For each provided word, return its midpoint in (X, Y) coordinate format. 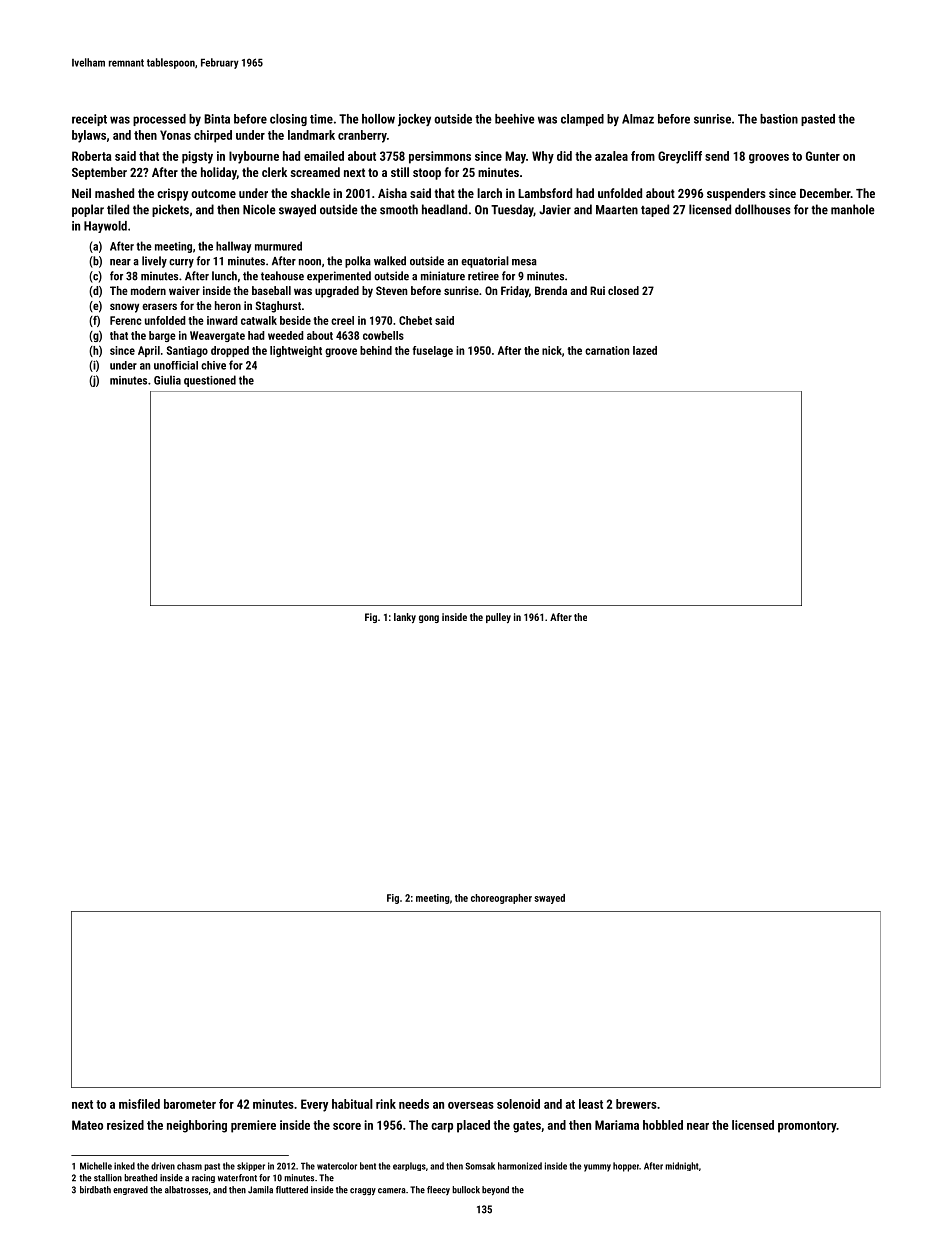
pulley (498, 618)
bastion (779, 119)
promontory (807, 1127)
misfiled (139, 1104)
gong (429, 619)
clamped (582, 120)
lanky (405, 618)
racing (203, 1178)
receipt (89, 120)
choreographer (501, 899)
